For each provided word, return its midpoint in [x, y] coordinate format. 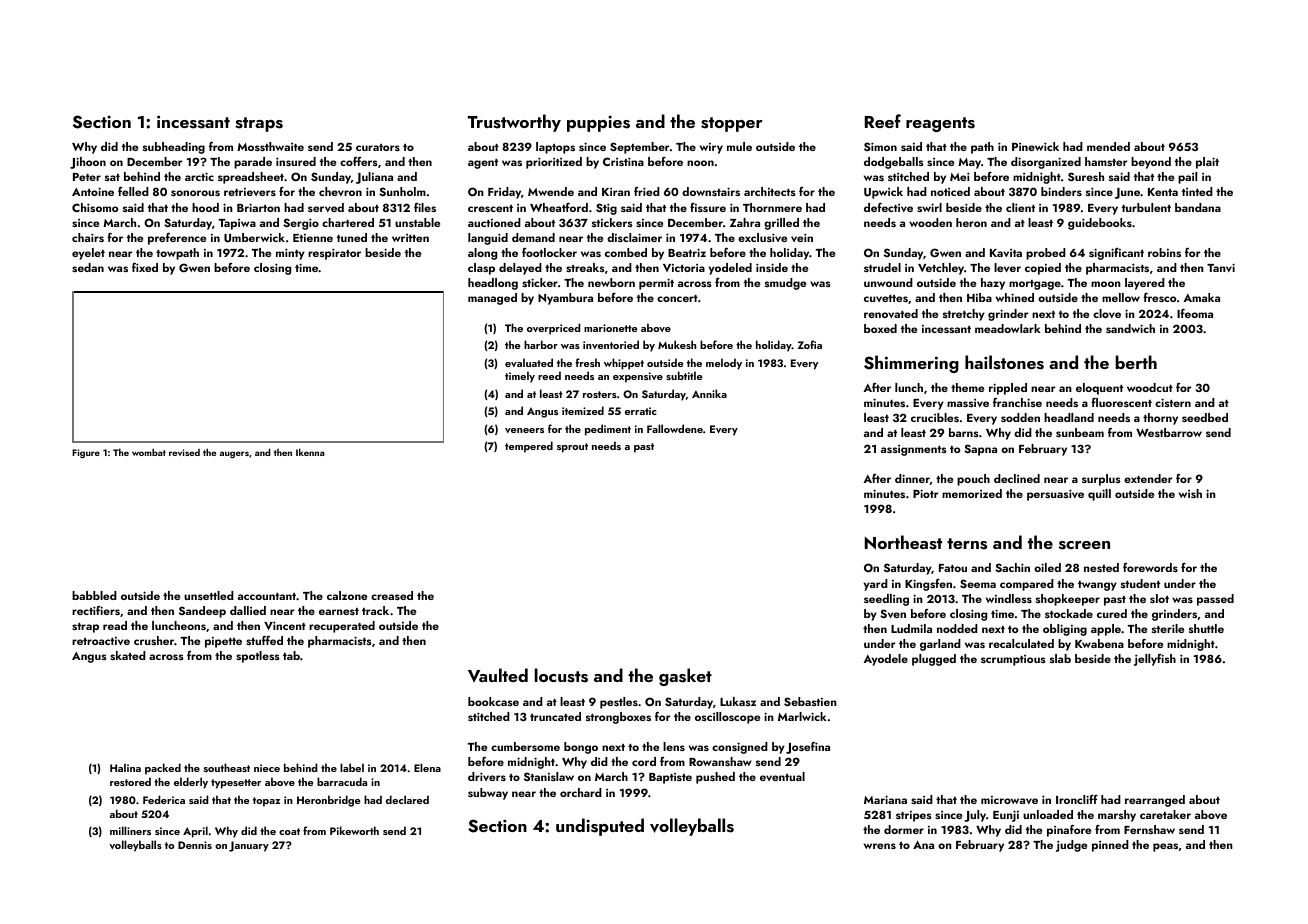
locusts [561, 675]
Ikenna [310, 452]
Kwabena [1099, 643]
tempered [529, 447]
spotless [258, 657]
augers [234, 454]
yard [876, 585]
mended [1108, 146]
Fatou [953, 568]
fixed [145, 267]
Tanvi [1221, 267]
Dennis [195, 845]
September [639, 148]
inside [772, 267]
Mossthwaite [270, 146]
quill [1099, 495]
